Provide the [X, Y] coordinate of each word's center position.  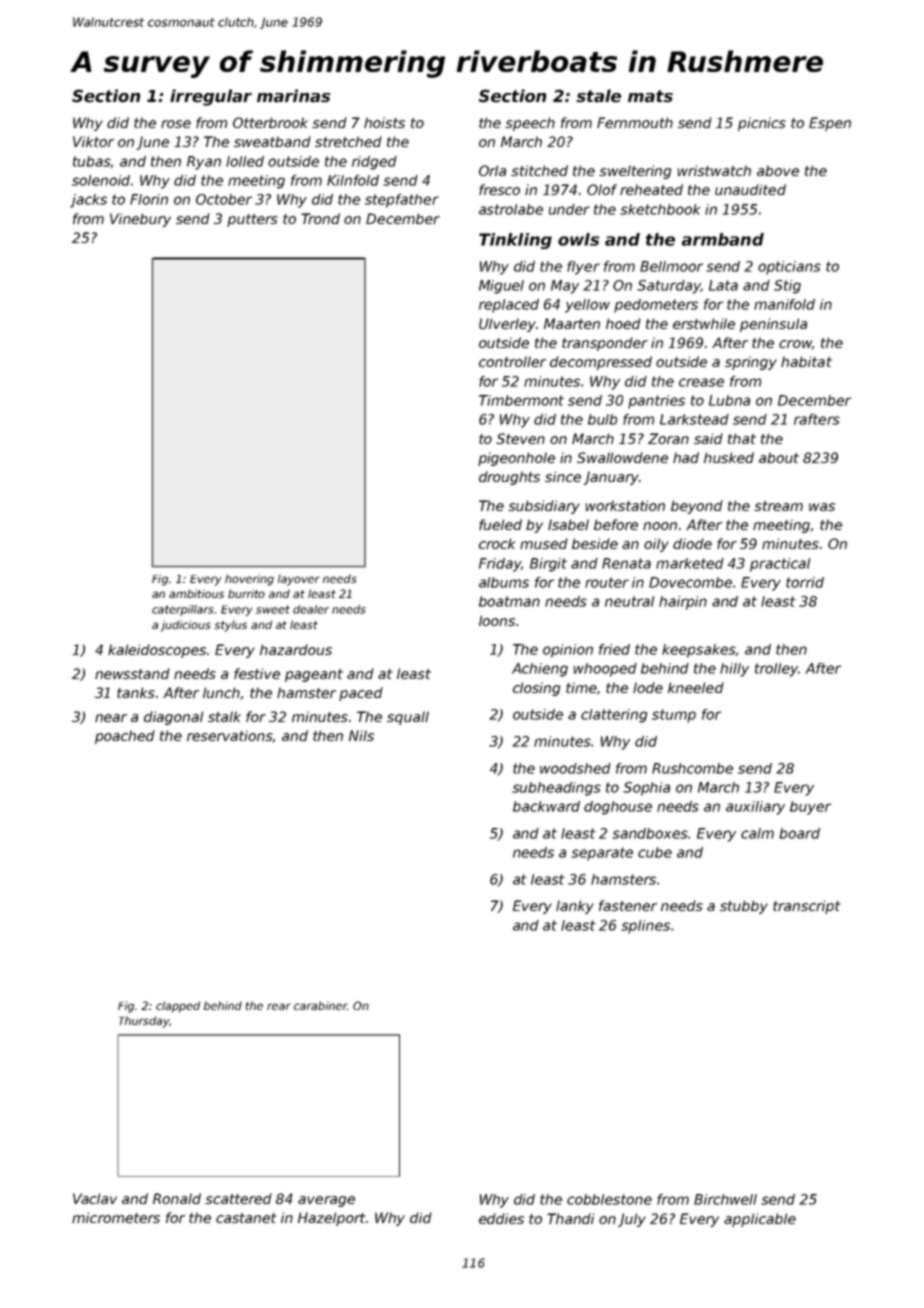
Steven [520, 438]
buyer [810, 808]
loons [497, 620]
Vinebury [140, 220]
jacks [88, 201]
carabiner [320, 1005]
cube [655, 852]
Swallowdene [622, 457]
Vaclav [95, 1198]
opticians [789, 268]
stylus [230, 626]
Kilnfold [353, 180]
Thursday [144, 1022]
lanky [575, 907]
